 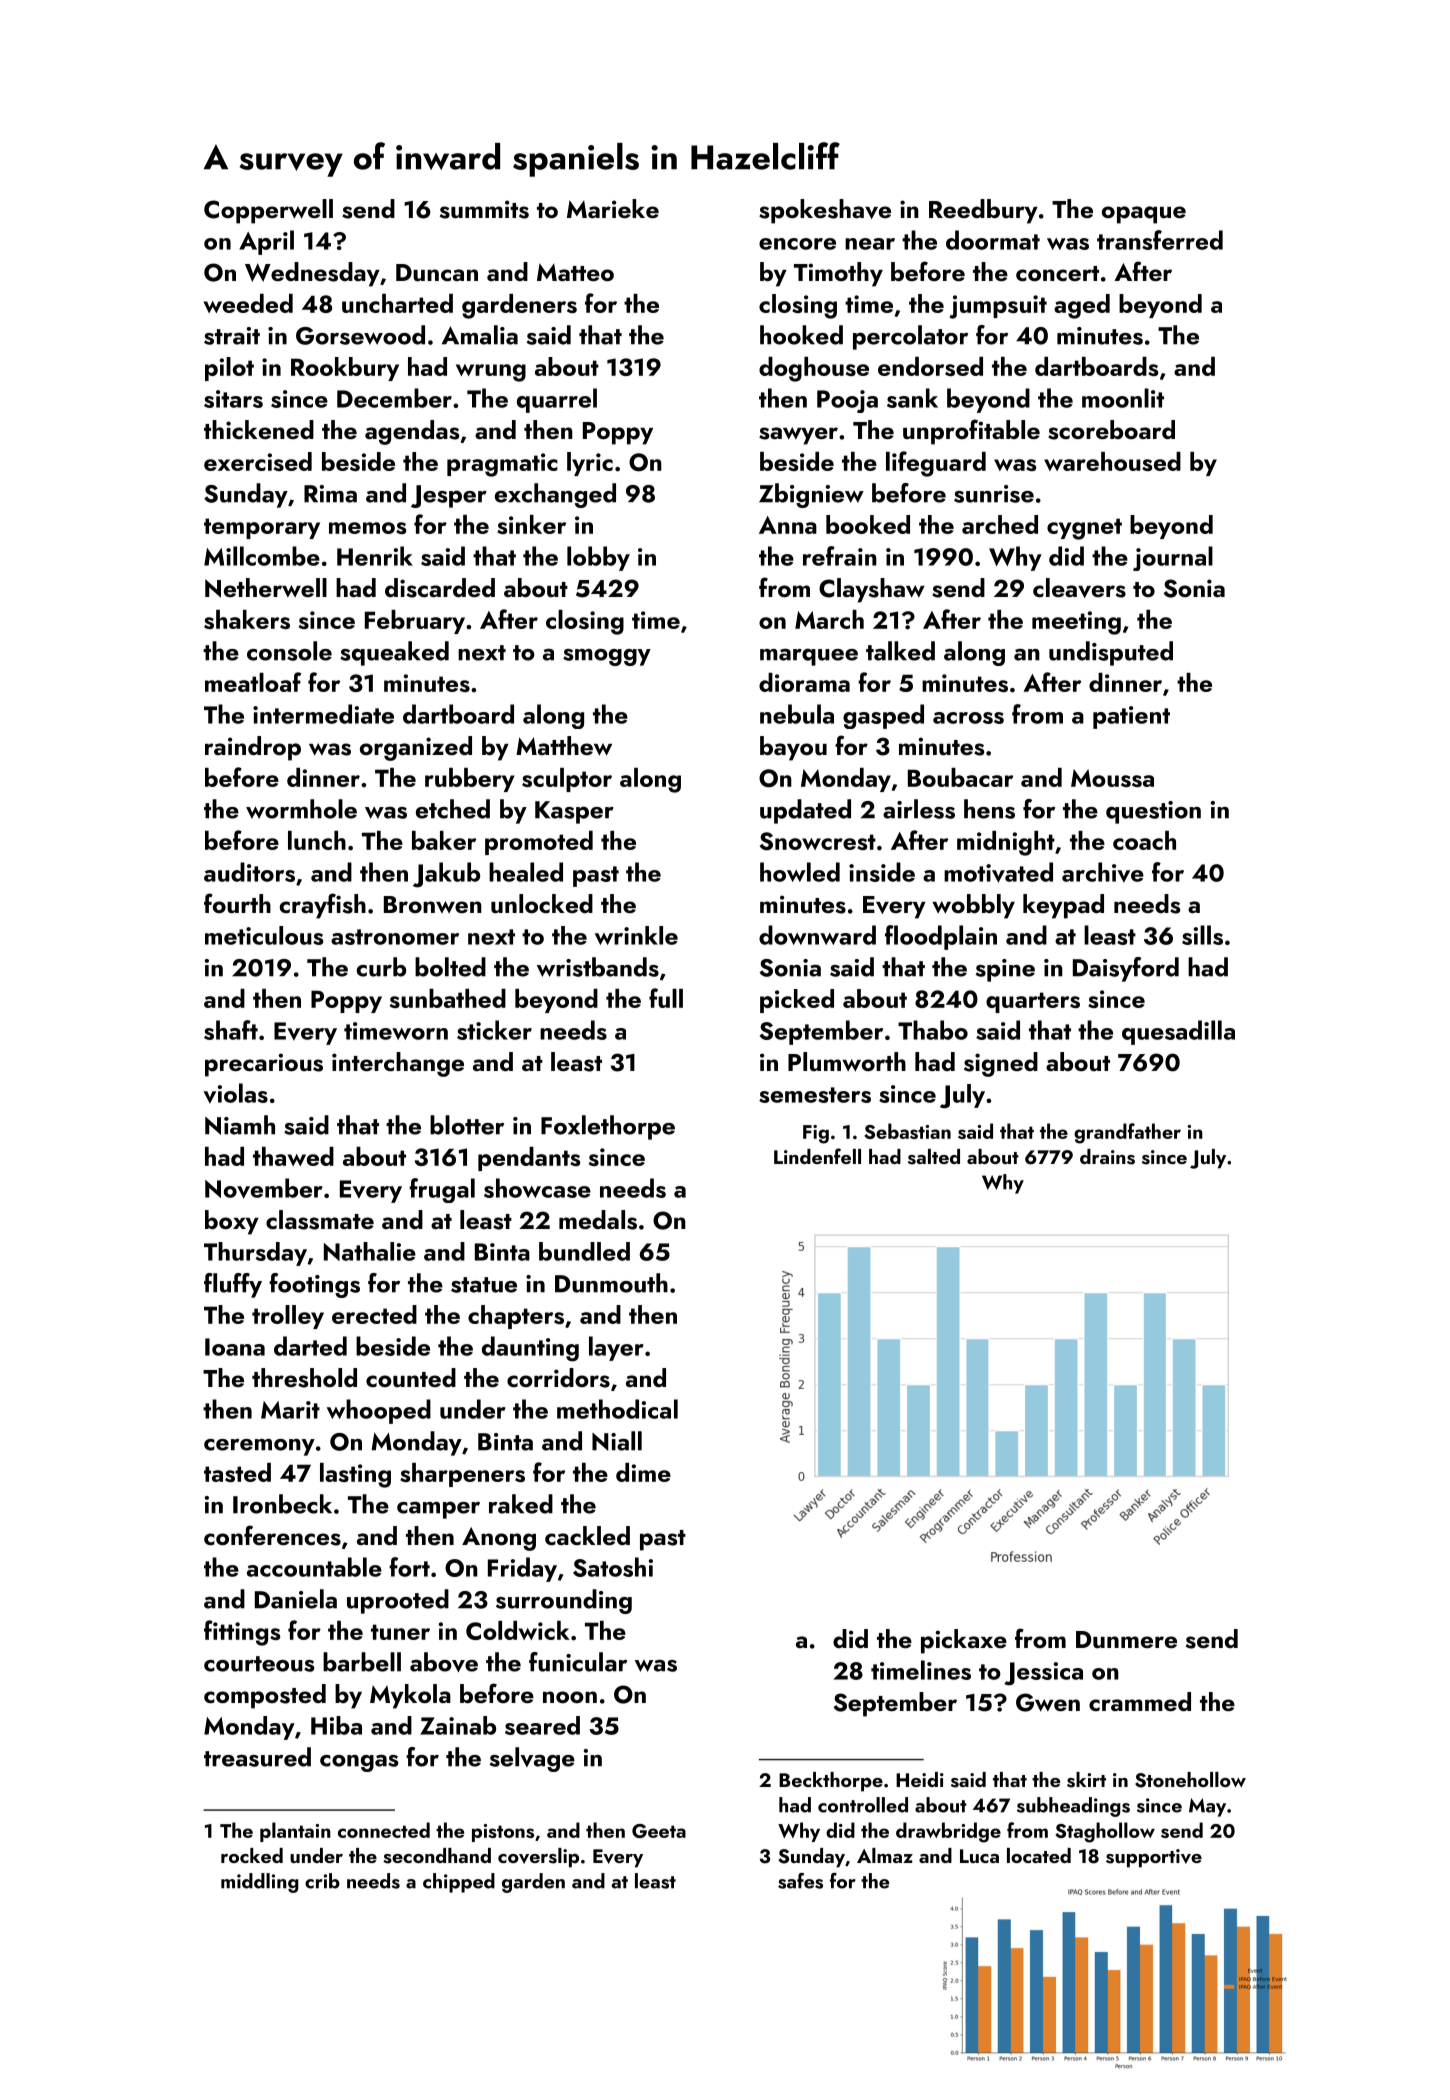 I want to click on safes, so click(x=800, y=1881).
